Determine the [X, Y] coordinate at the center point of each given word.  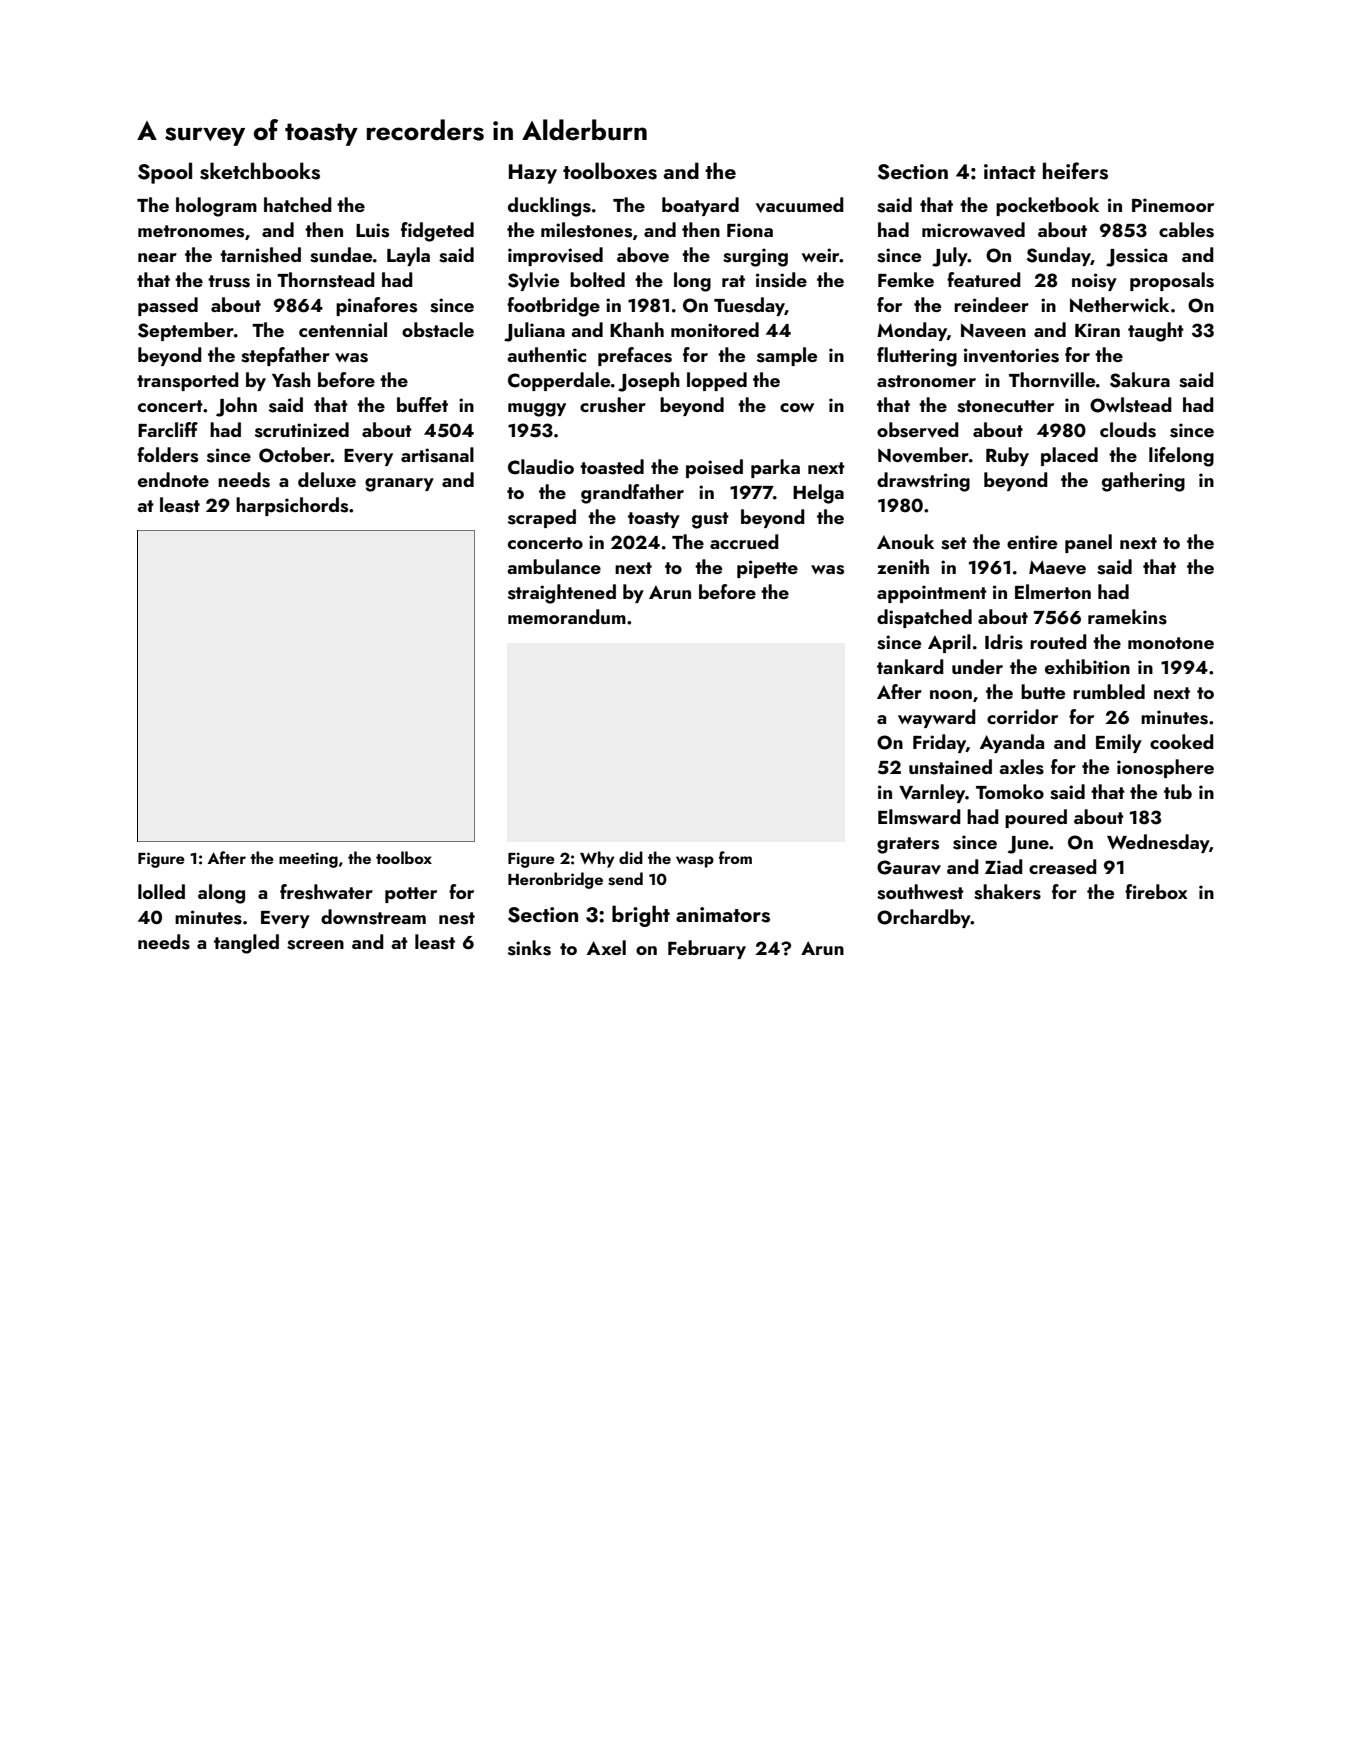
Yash [291, 380]
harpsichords [292, 506]
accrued [744, 541]
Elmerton [1053, 591]
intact [1010, 171]
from [735, 857]
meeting [308, 860]
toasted [612, 467]
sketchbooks [260, 171]
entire [1032, 542]
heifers [1075, 171]
